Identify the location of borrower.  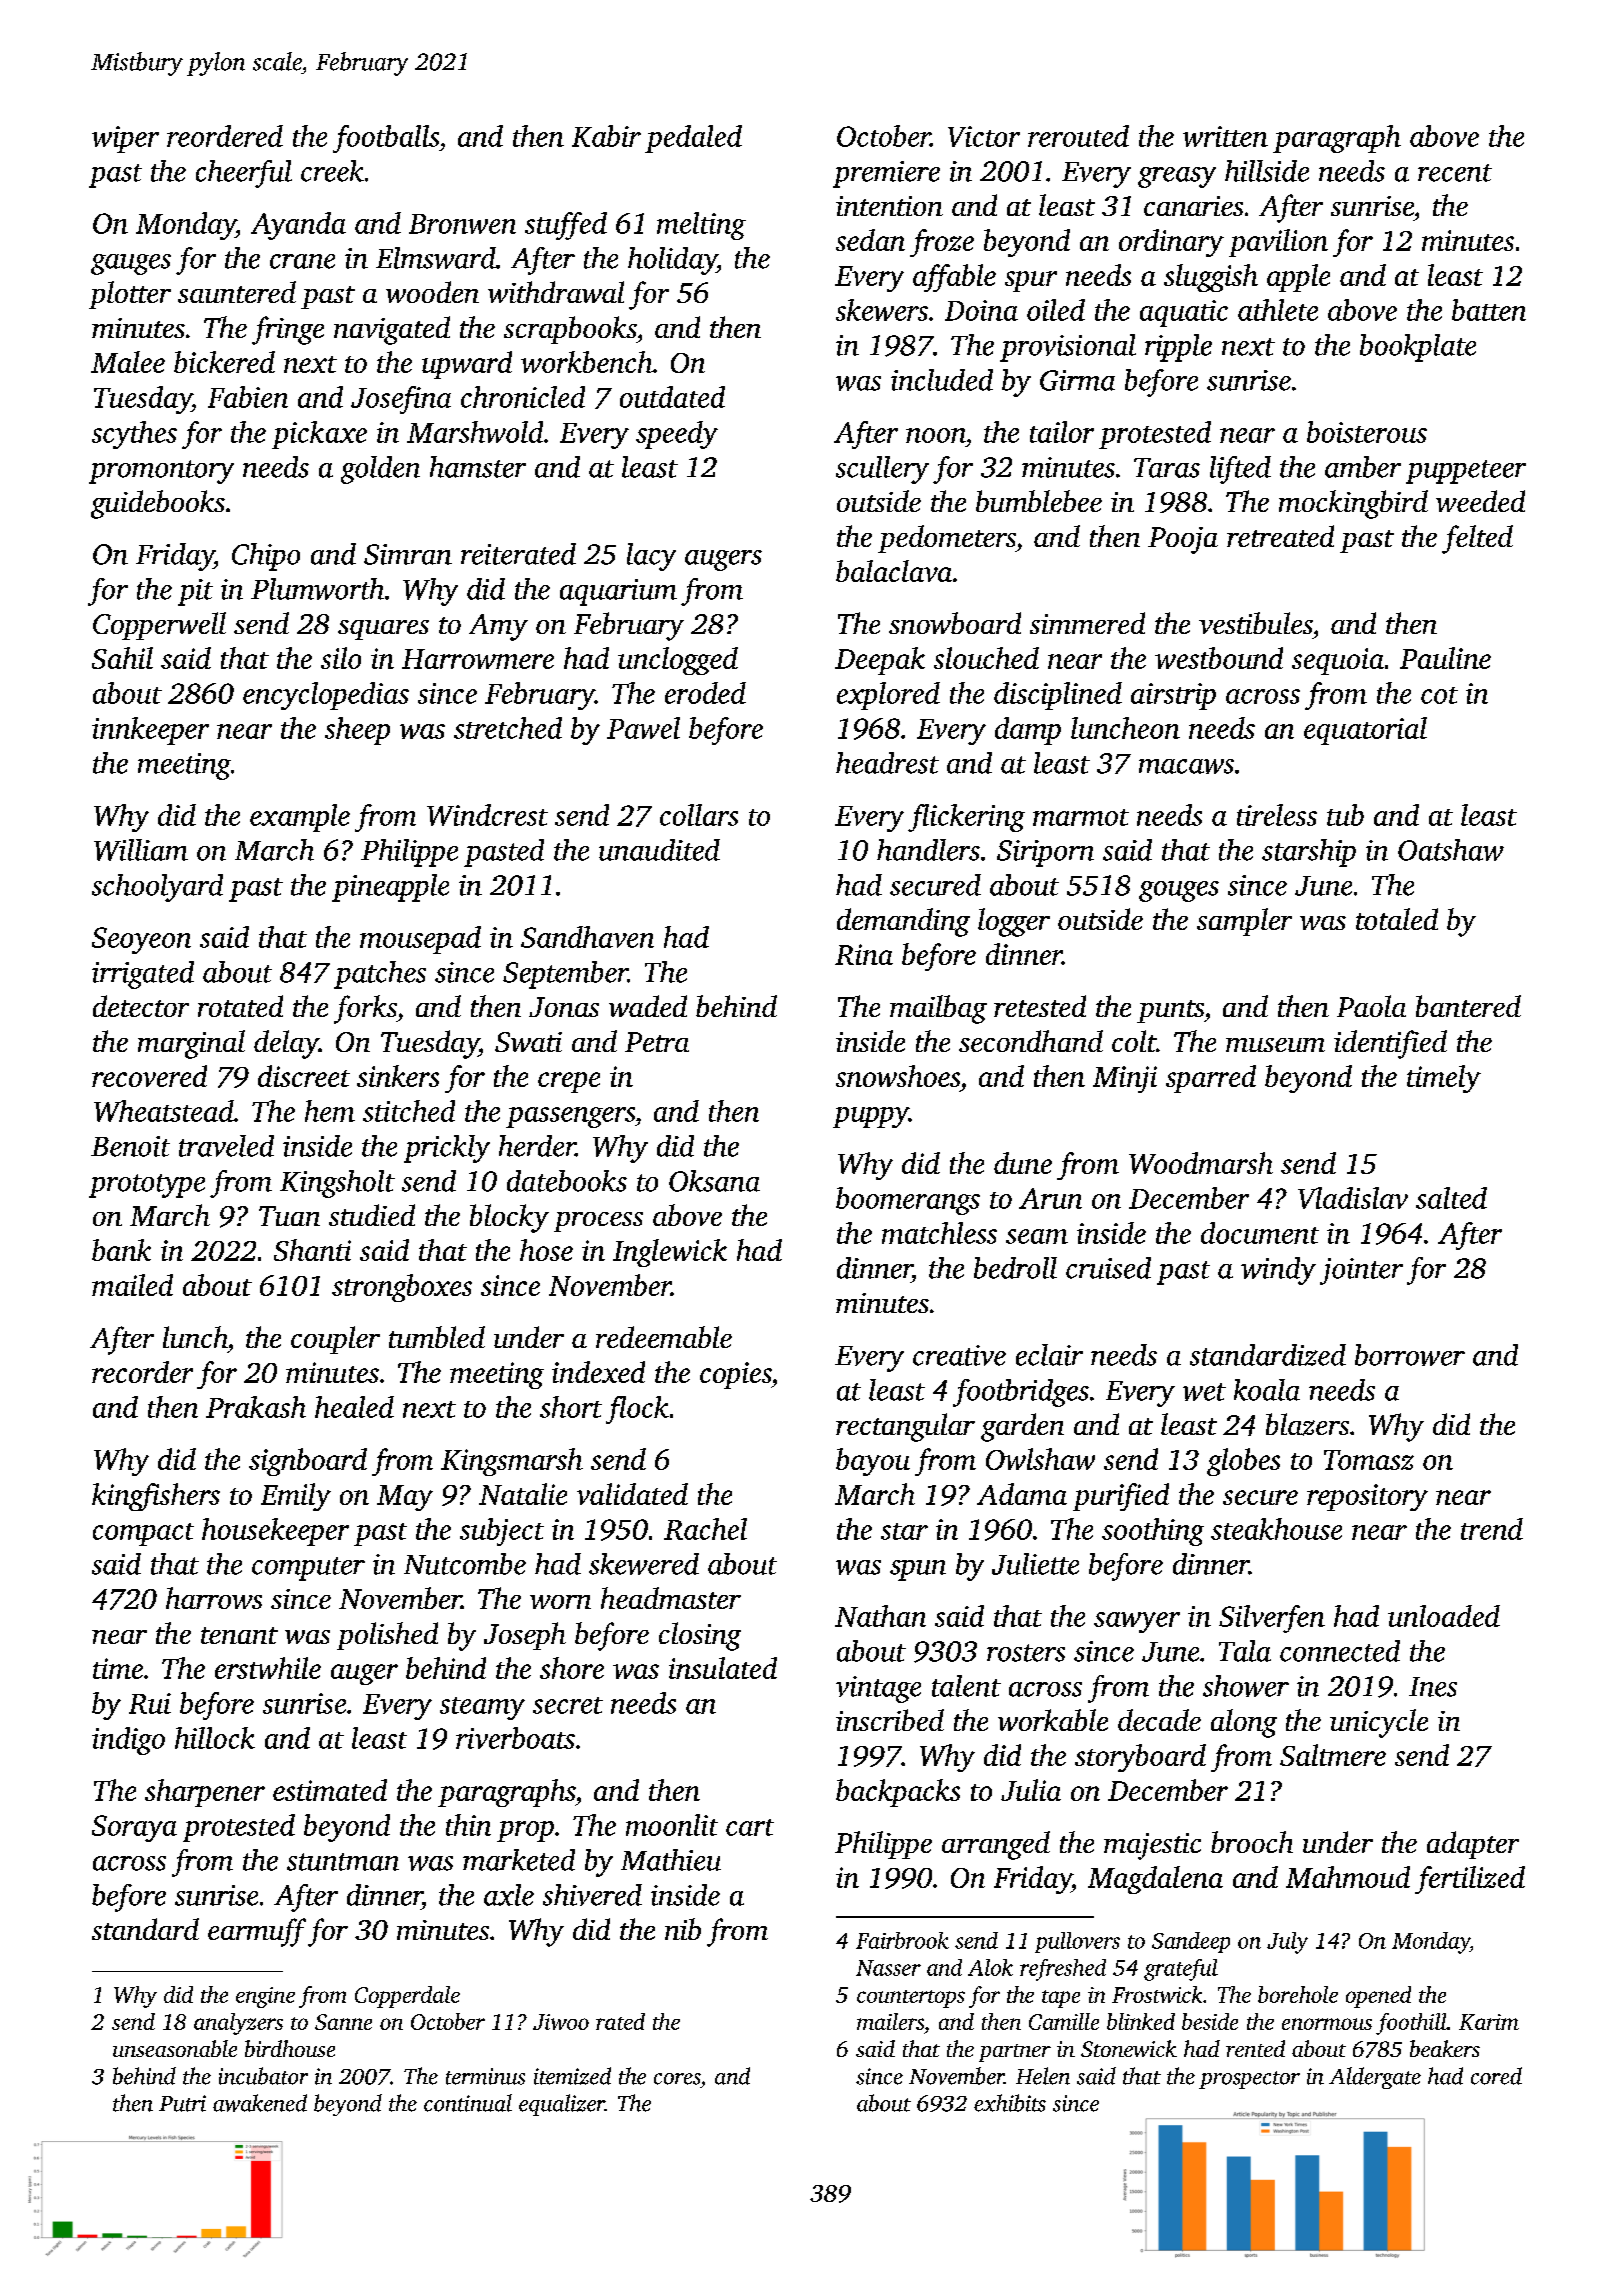
(1410, 1355).
